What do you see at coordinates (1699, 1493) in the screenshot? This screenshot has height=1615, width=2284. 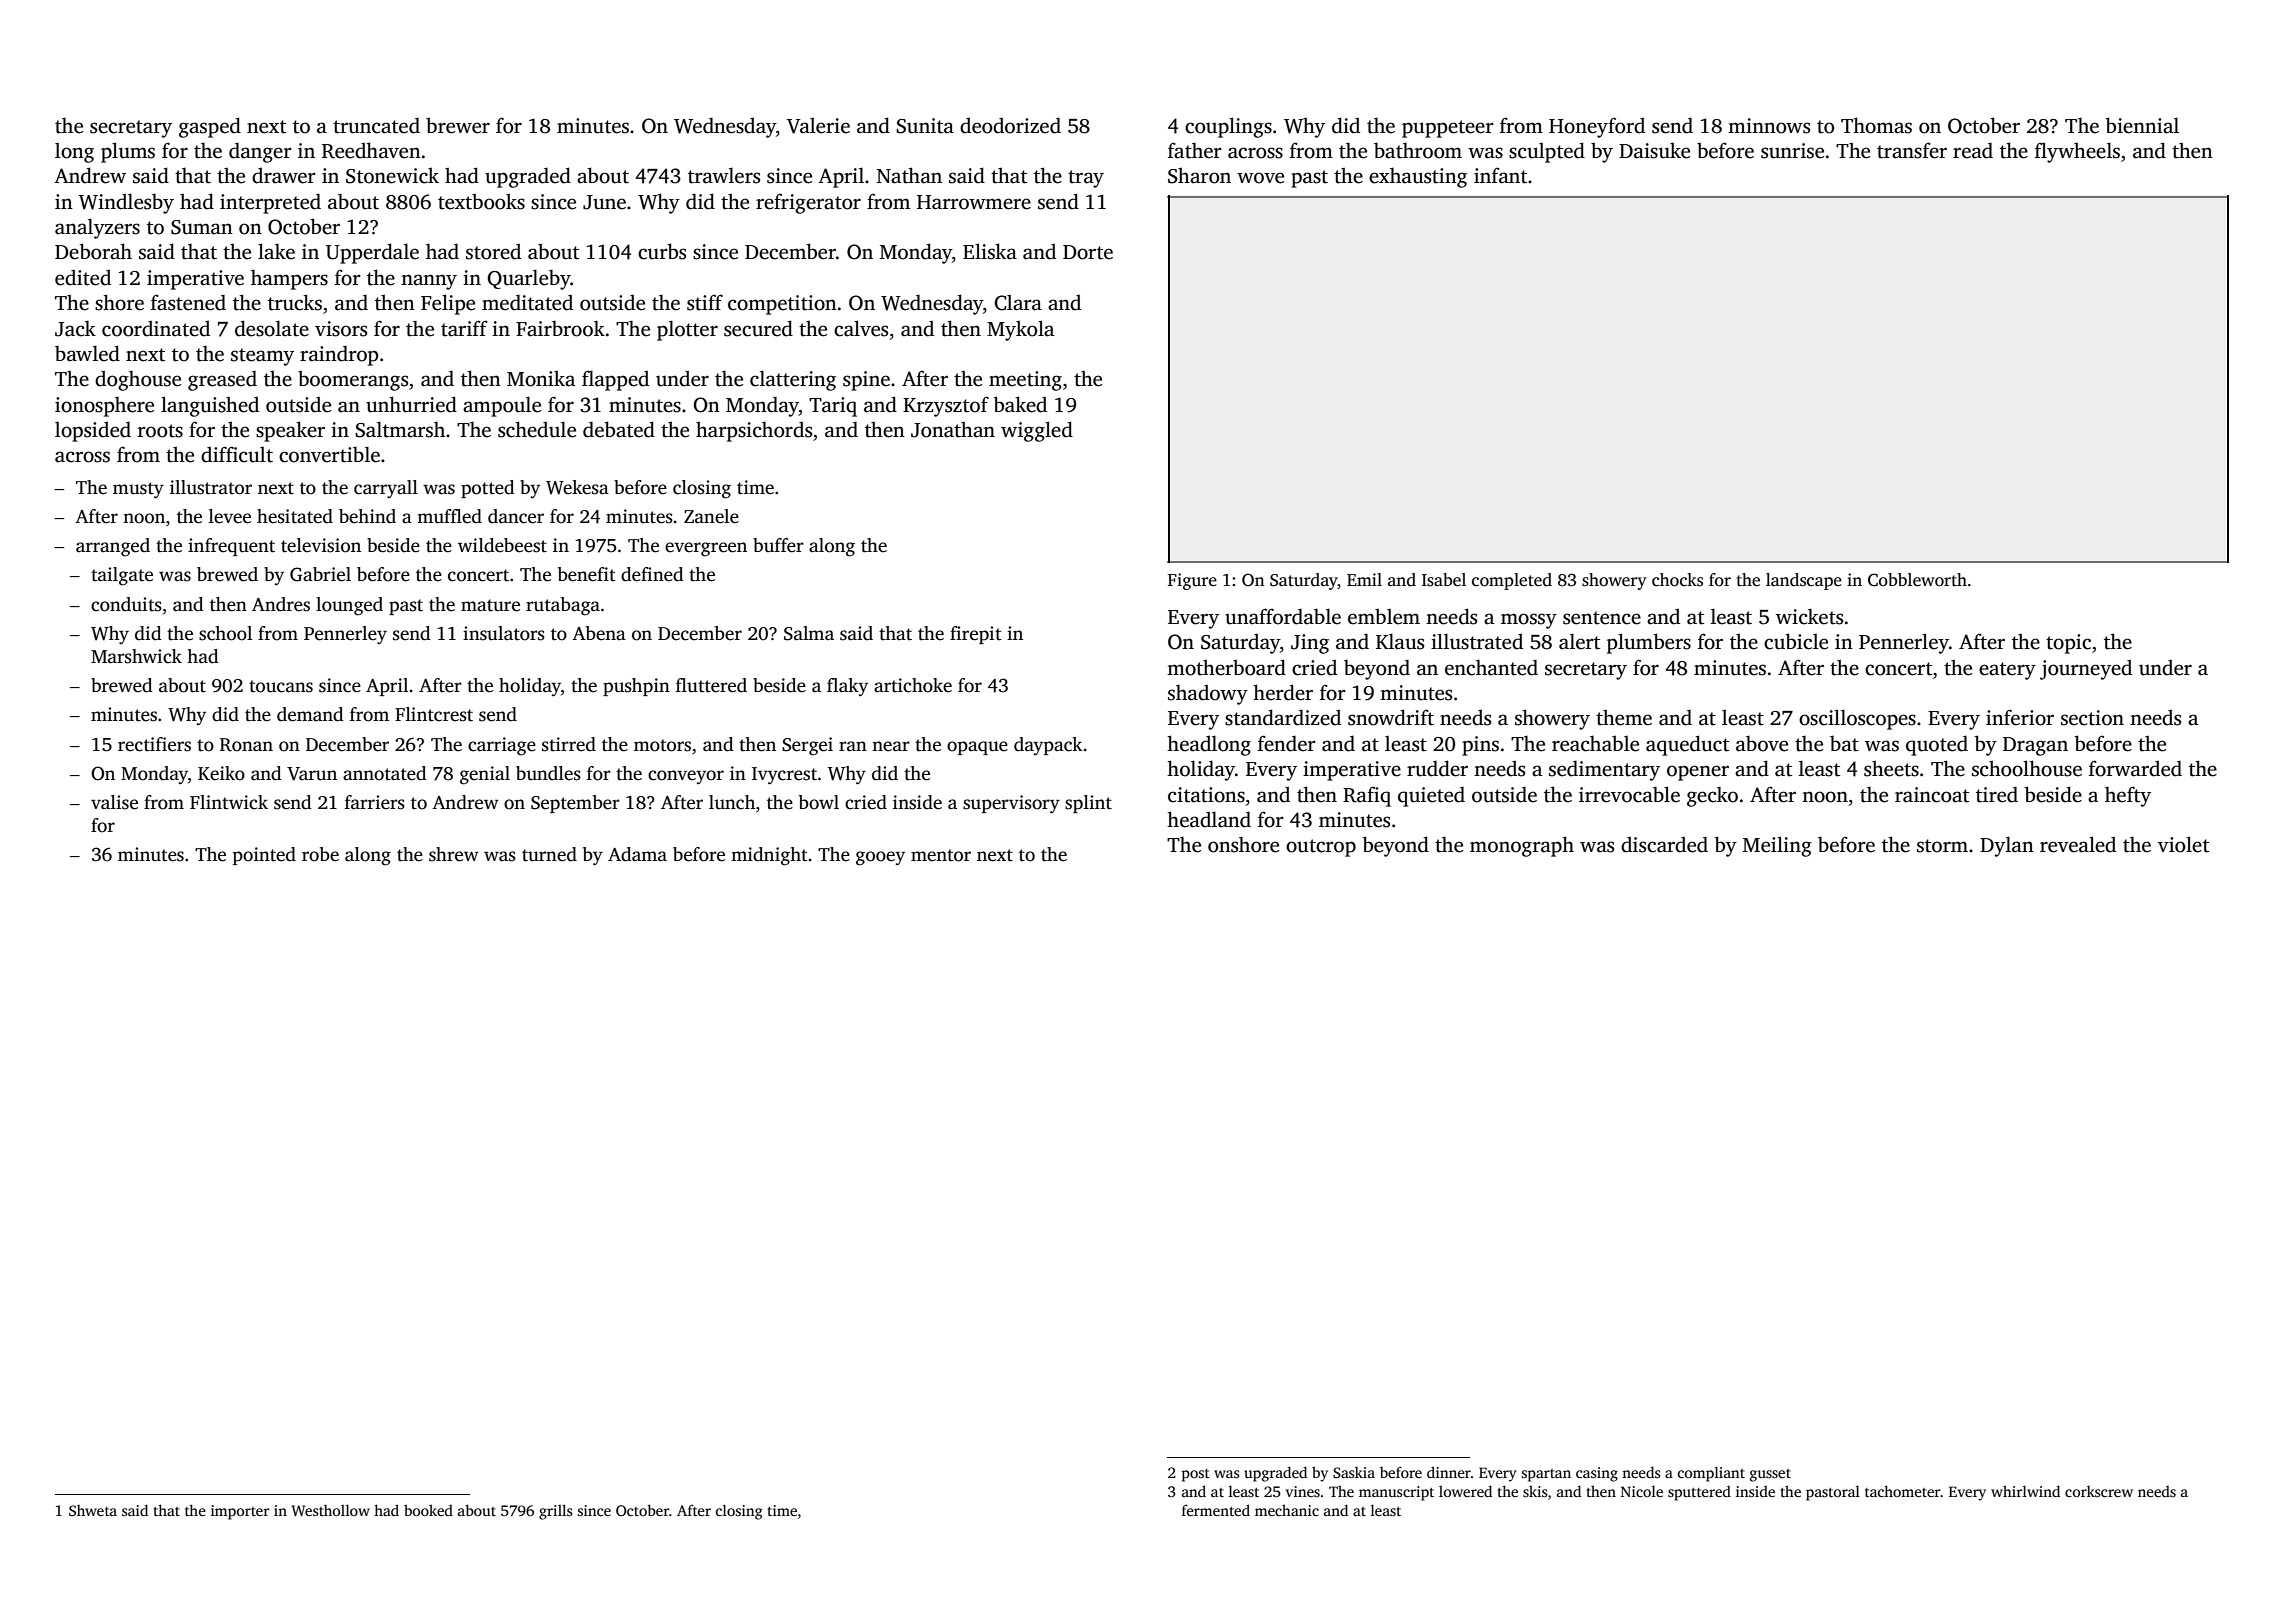 I see `sputtered` at bounding box center [1699, 1493].
